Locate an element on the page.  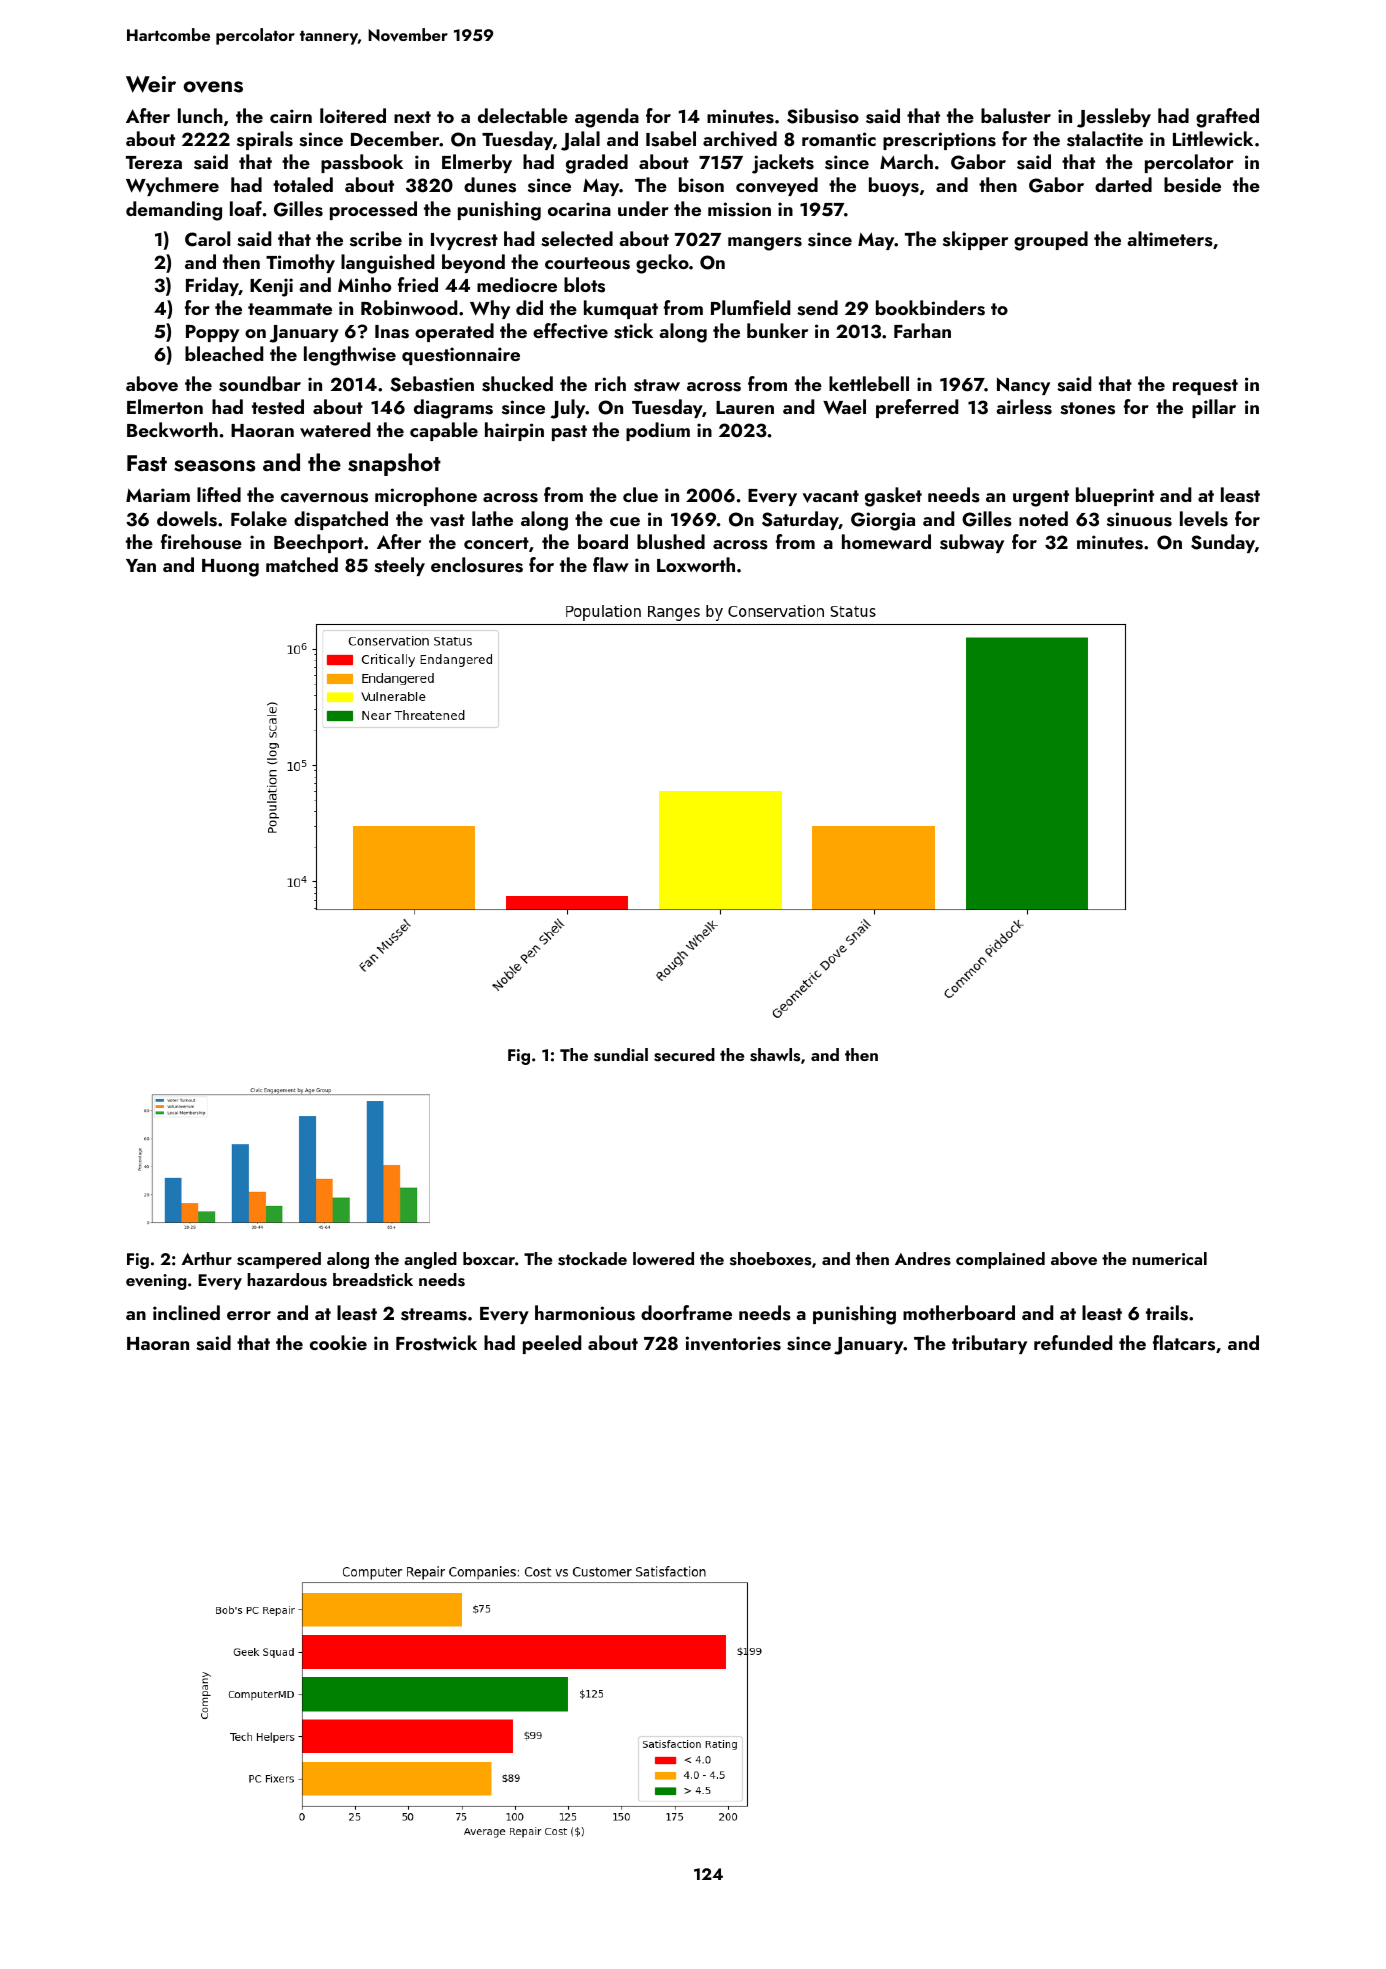
evening is located at coordinates (156, 1282).
